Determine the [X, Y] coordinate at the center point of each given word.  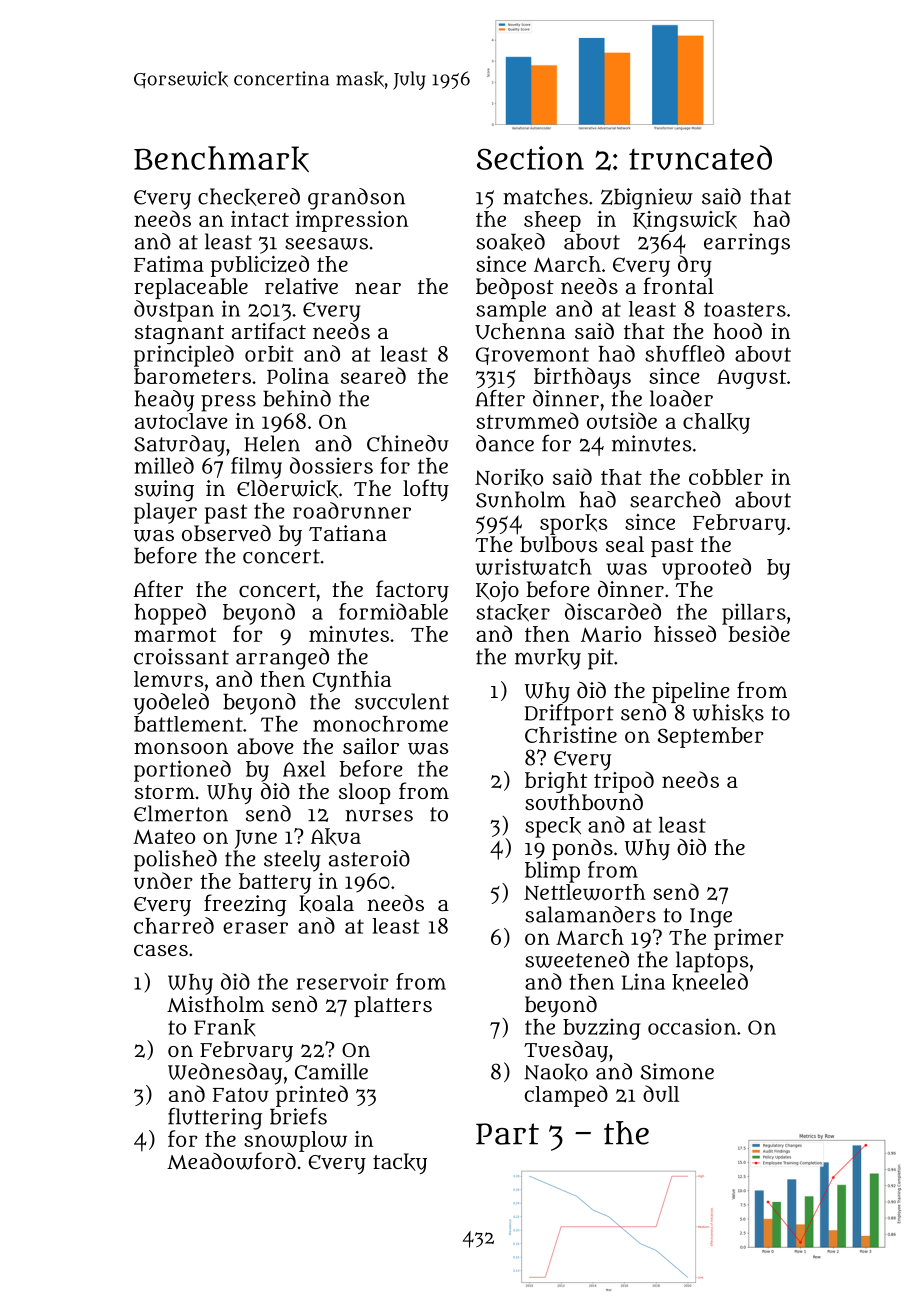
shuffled [685, 353]
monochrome [380, 724]
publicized [260, 266]
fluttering [215, 1119]
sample [511, 311]
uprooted [706, 569]
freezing [245, 905]
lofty [426, 490]
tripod [624, 782]
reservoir [343, 981]
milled [164, 465]
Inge [711, 918]
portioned [182, 771]
